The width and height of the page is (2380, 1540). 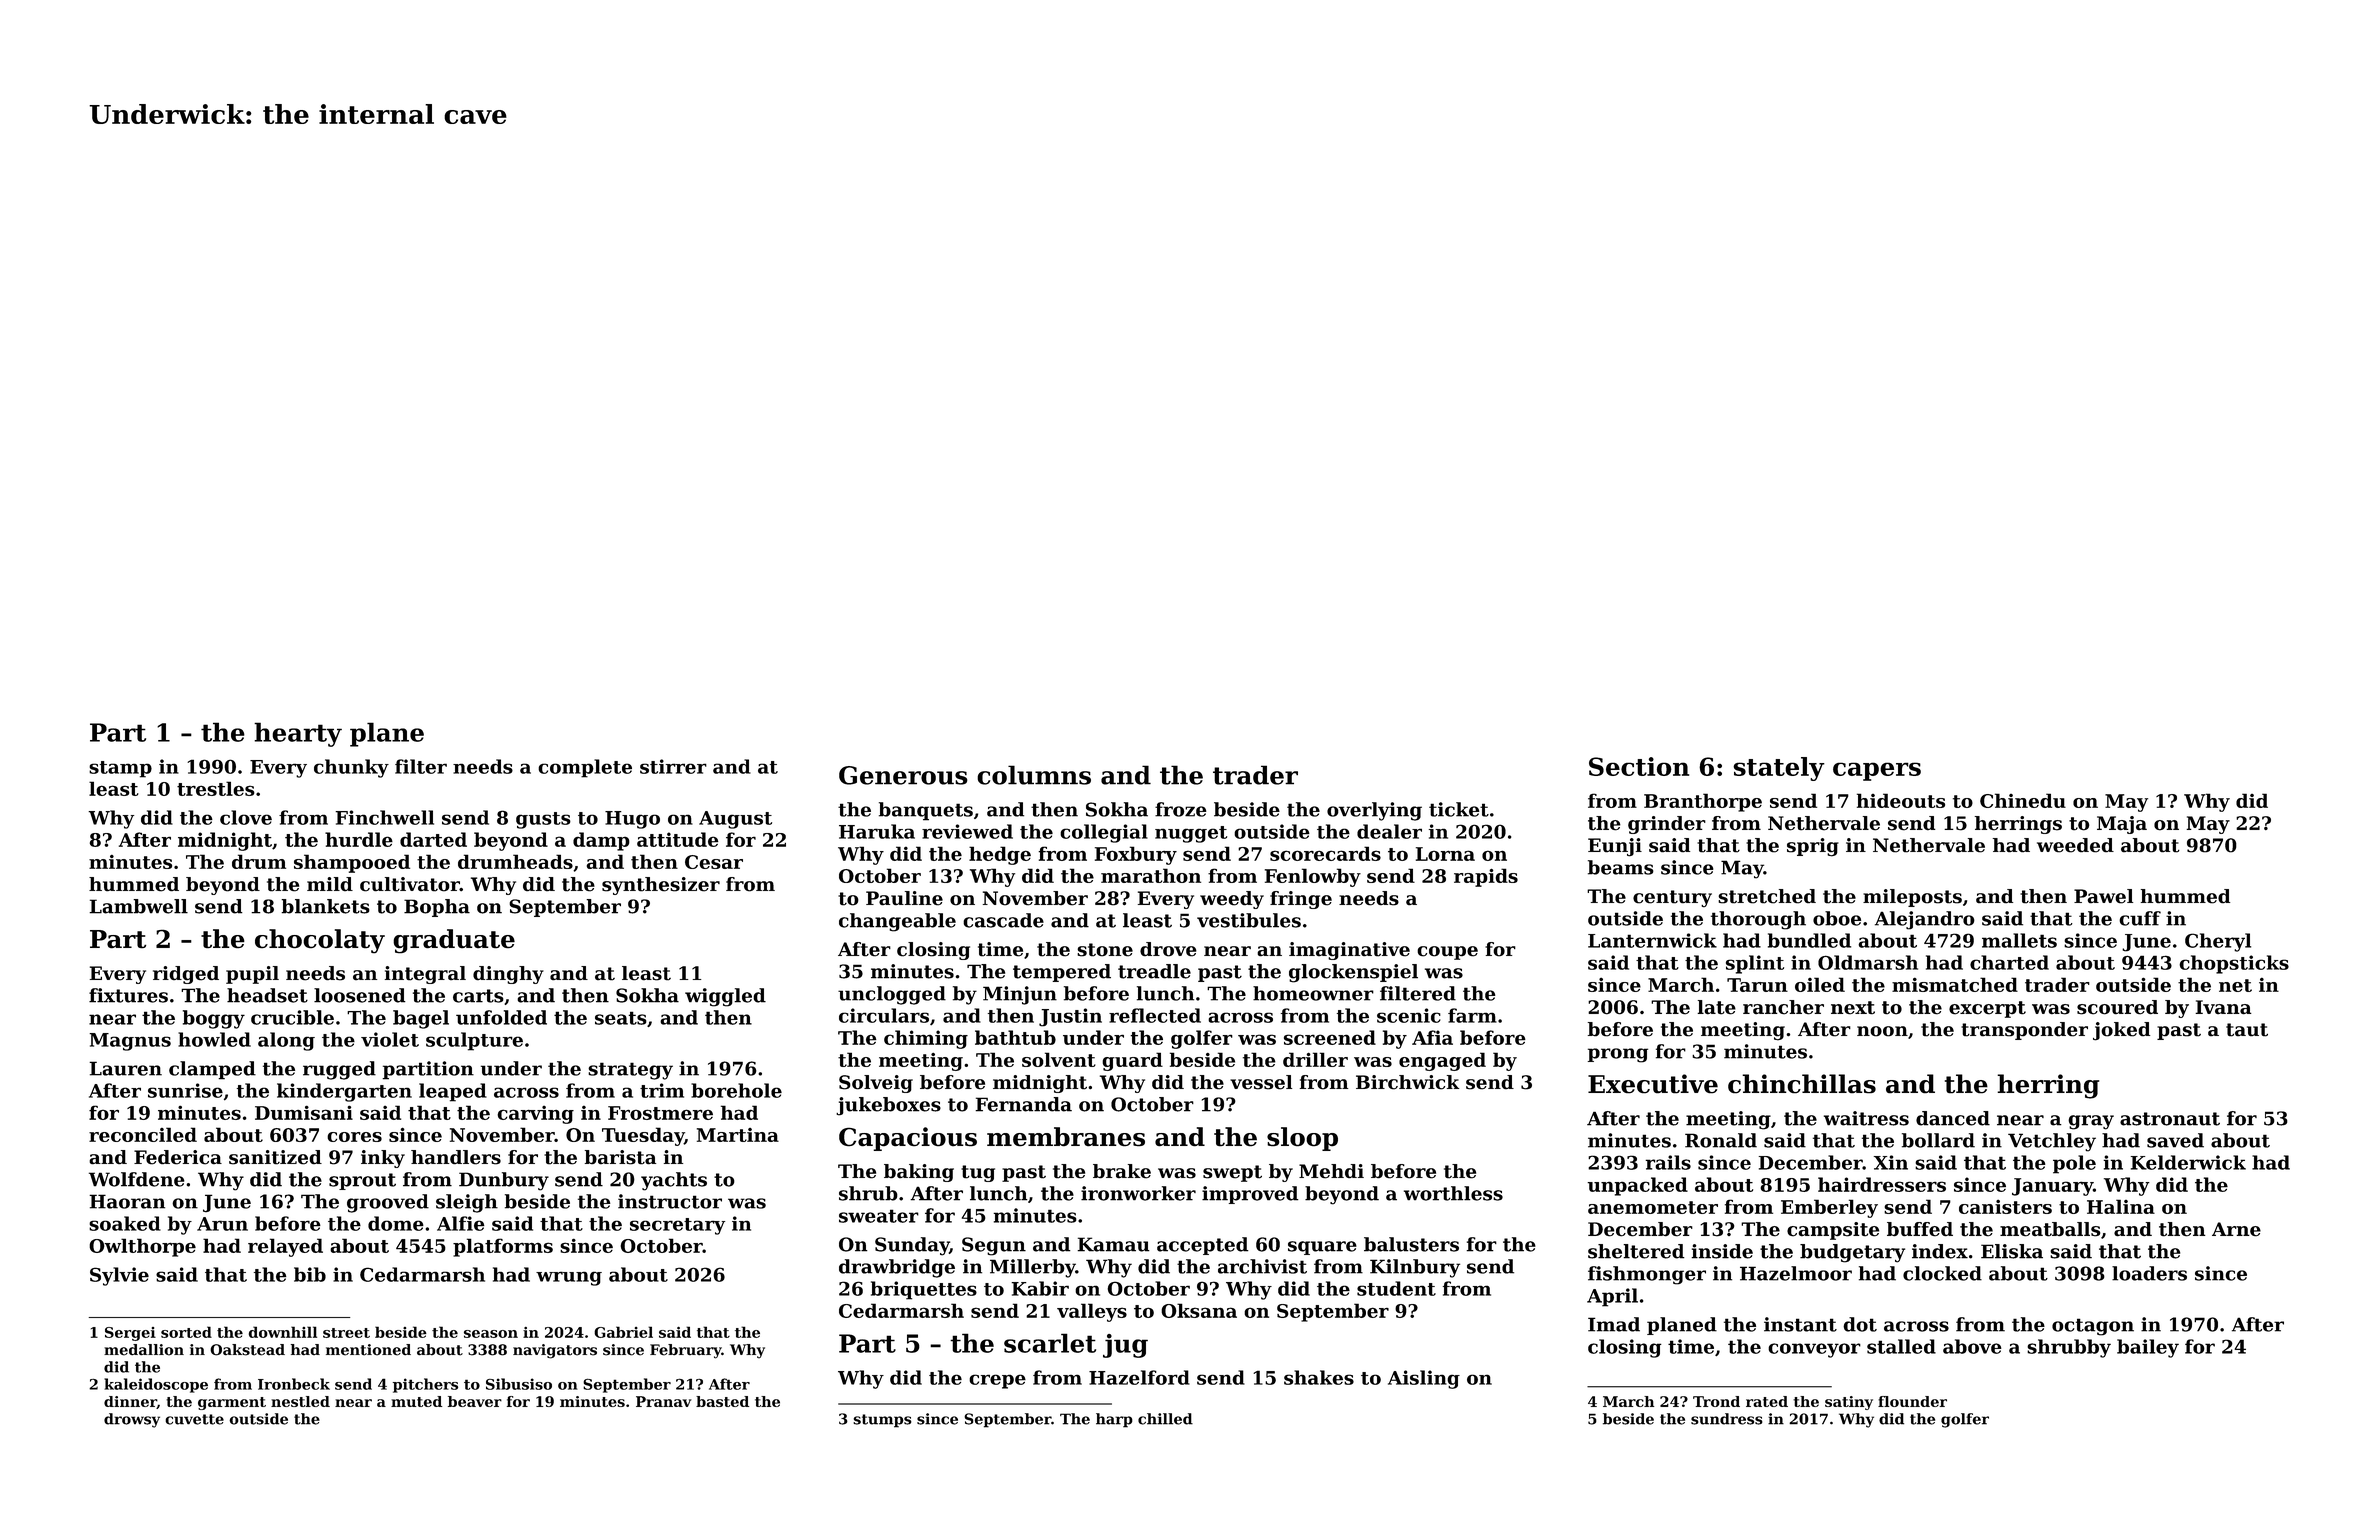 What do you see at coordinates (1409, 1015) in the page?
I see `scenic` at bounding box center [1409, 1015].
